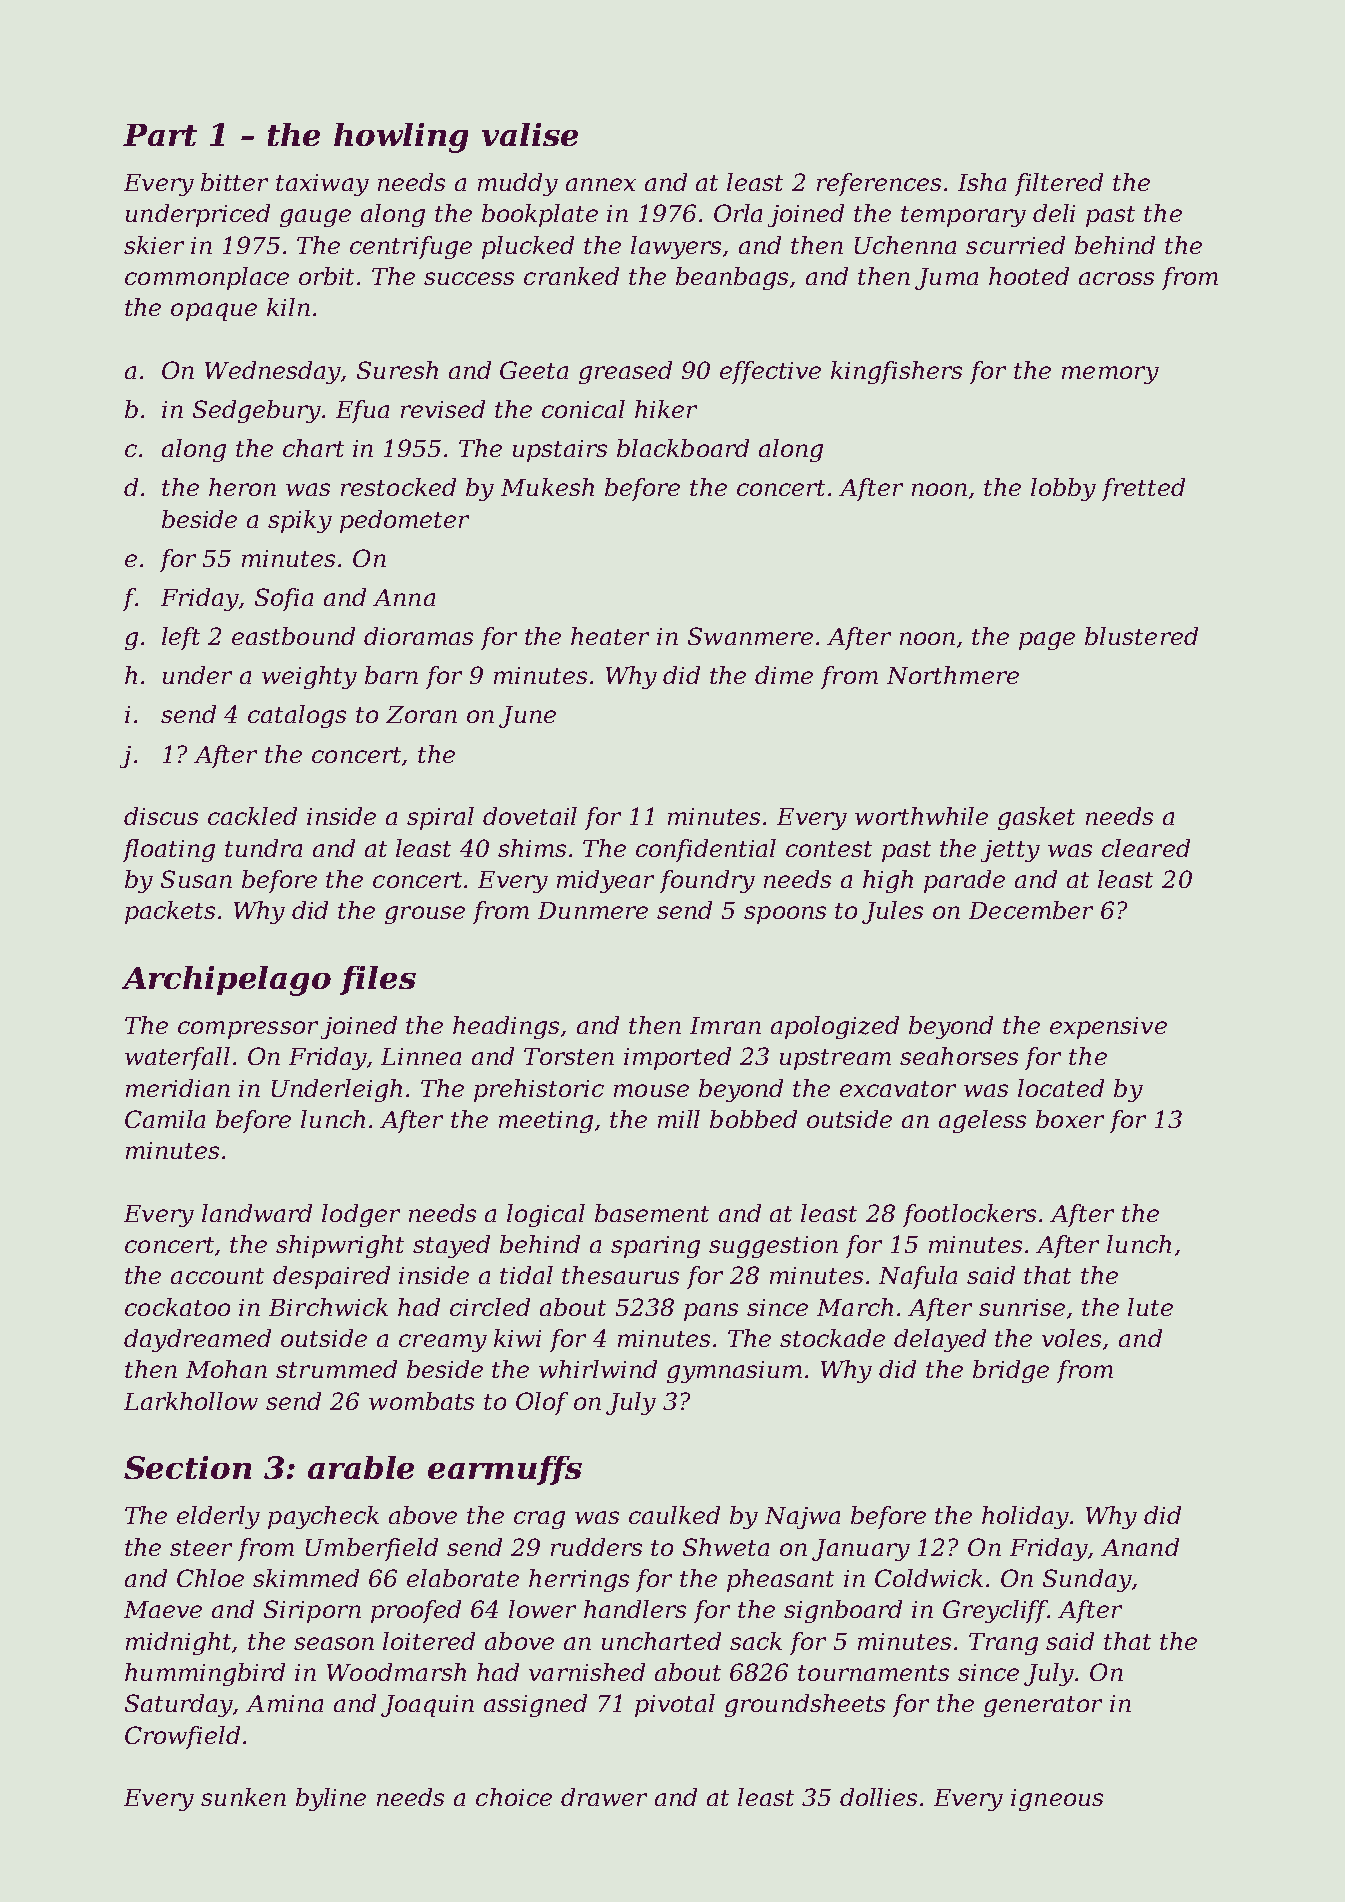 The image size is (1345, 1902). What do you see at coordinates (161, 816) in the document?
I see `discus` at bounding box center [161, 816].
